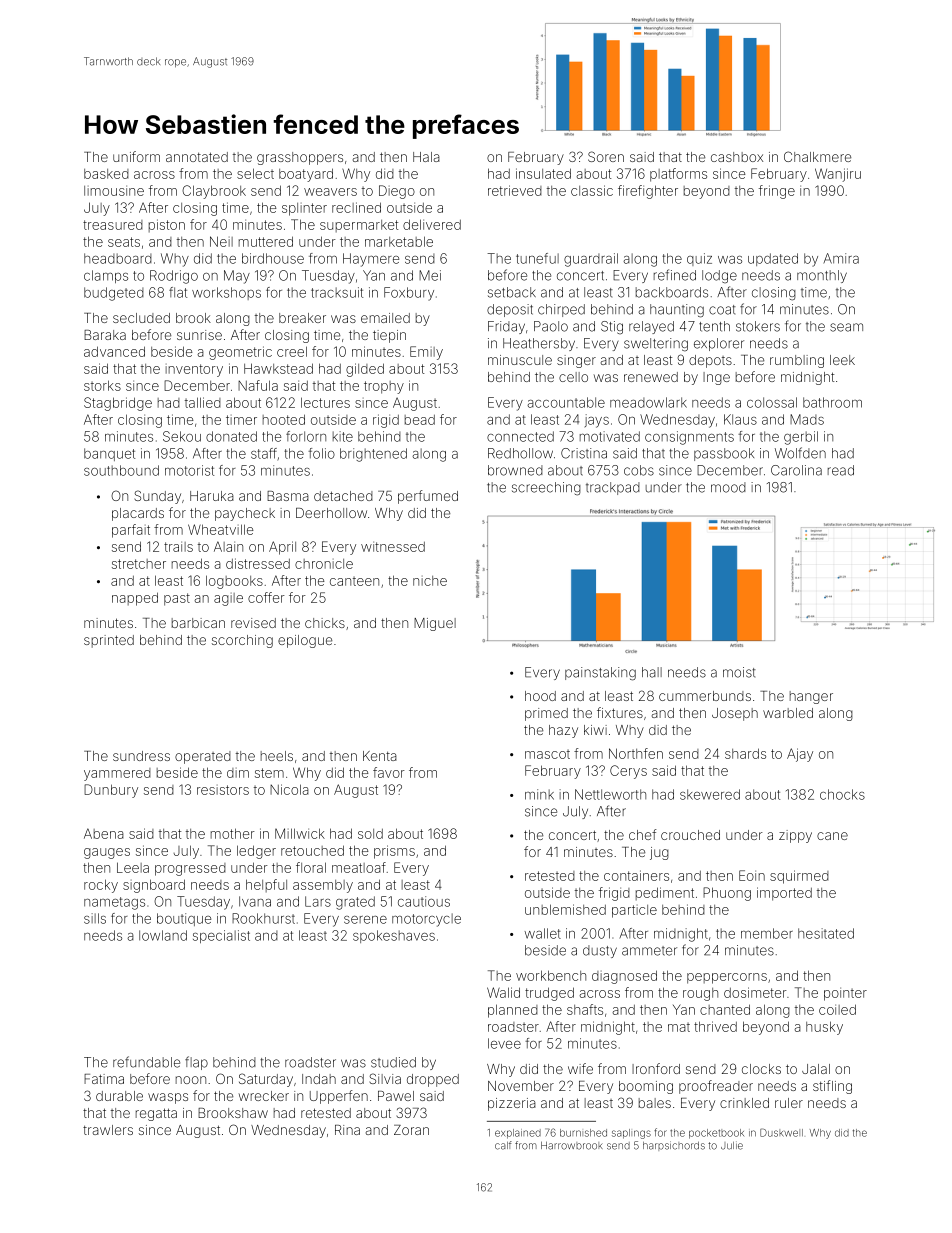 The height and width of the image is (1233, 952). I want to click on cashbox, so click(737, 157).
